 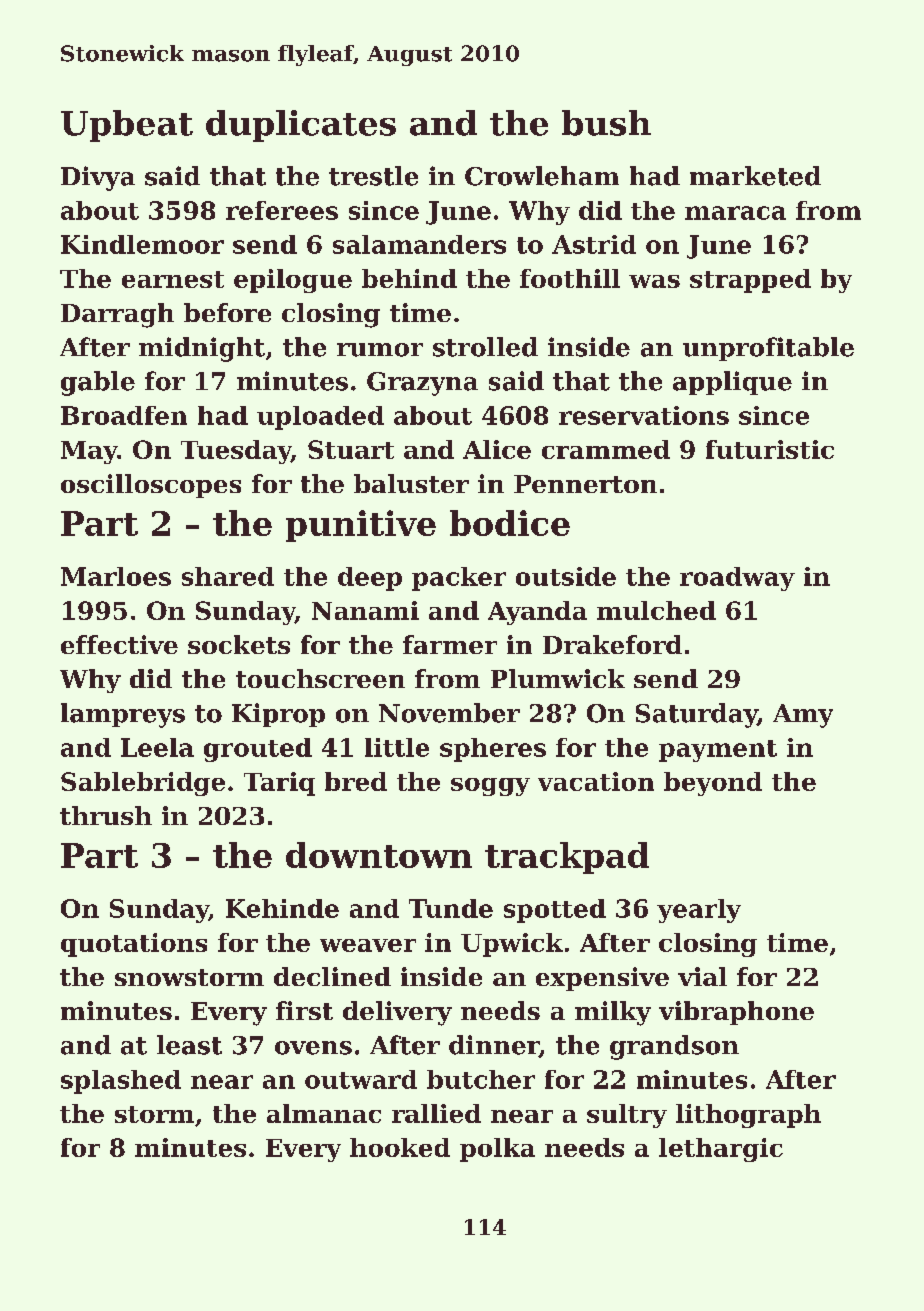 I want to click on Nanami, so click(x=365, y=610).
